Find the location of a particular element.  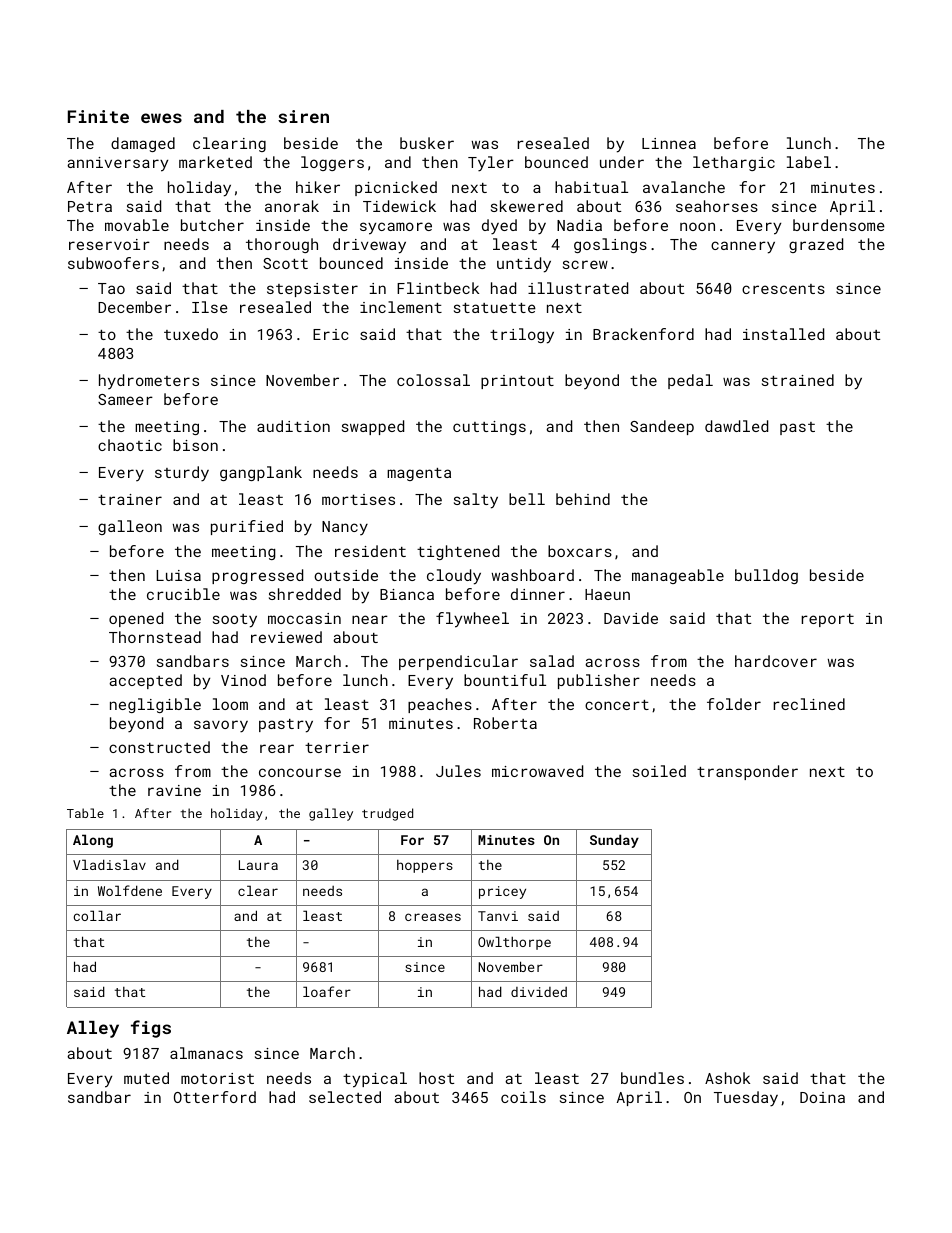

label is located at coordinates (809, 162).
